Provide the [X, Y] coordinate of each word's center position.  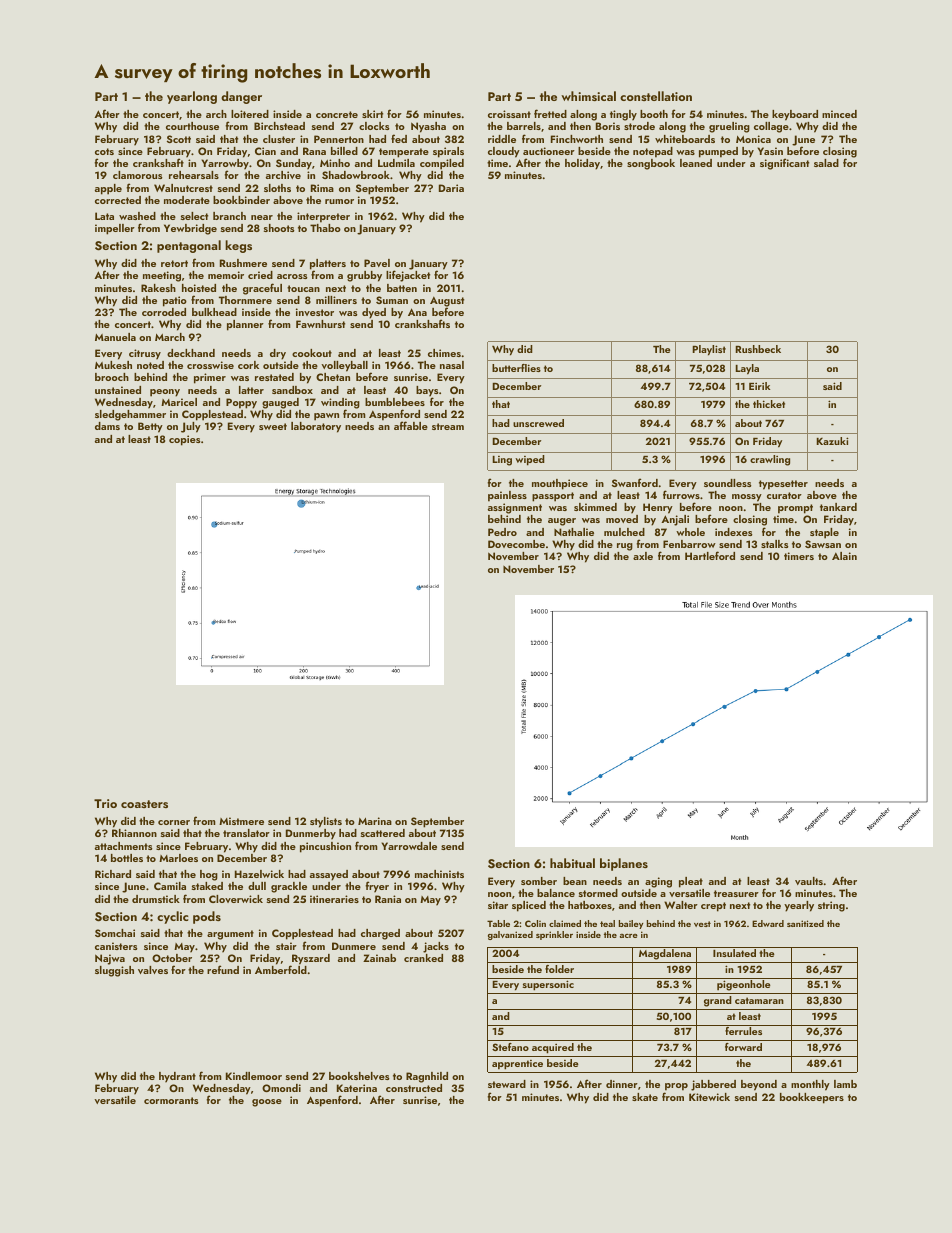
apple [108, 189]
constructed [414, 1088]
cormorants [171, 1100]
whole [690, 532]
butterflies [516, 368]
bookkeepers [812, 1098]
